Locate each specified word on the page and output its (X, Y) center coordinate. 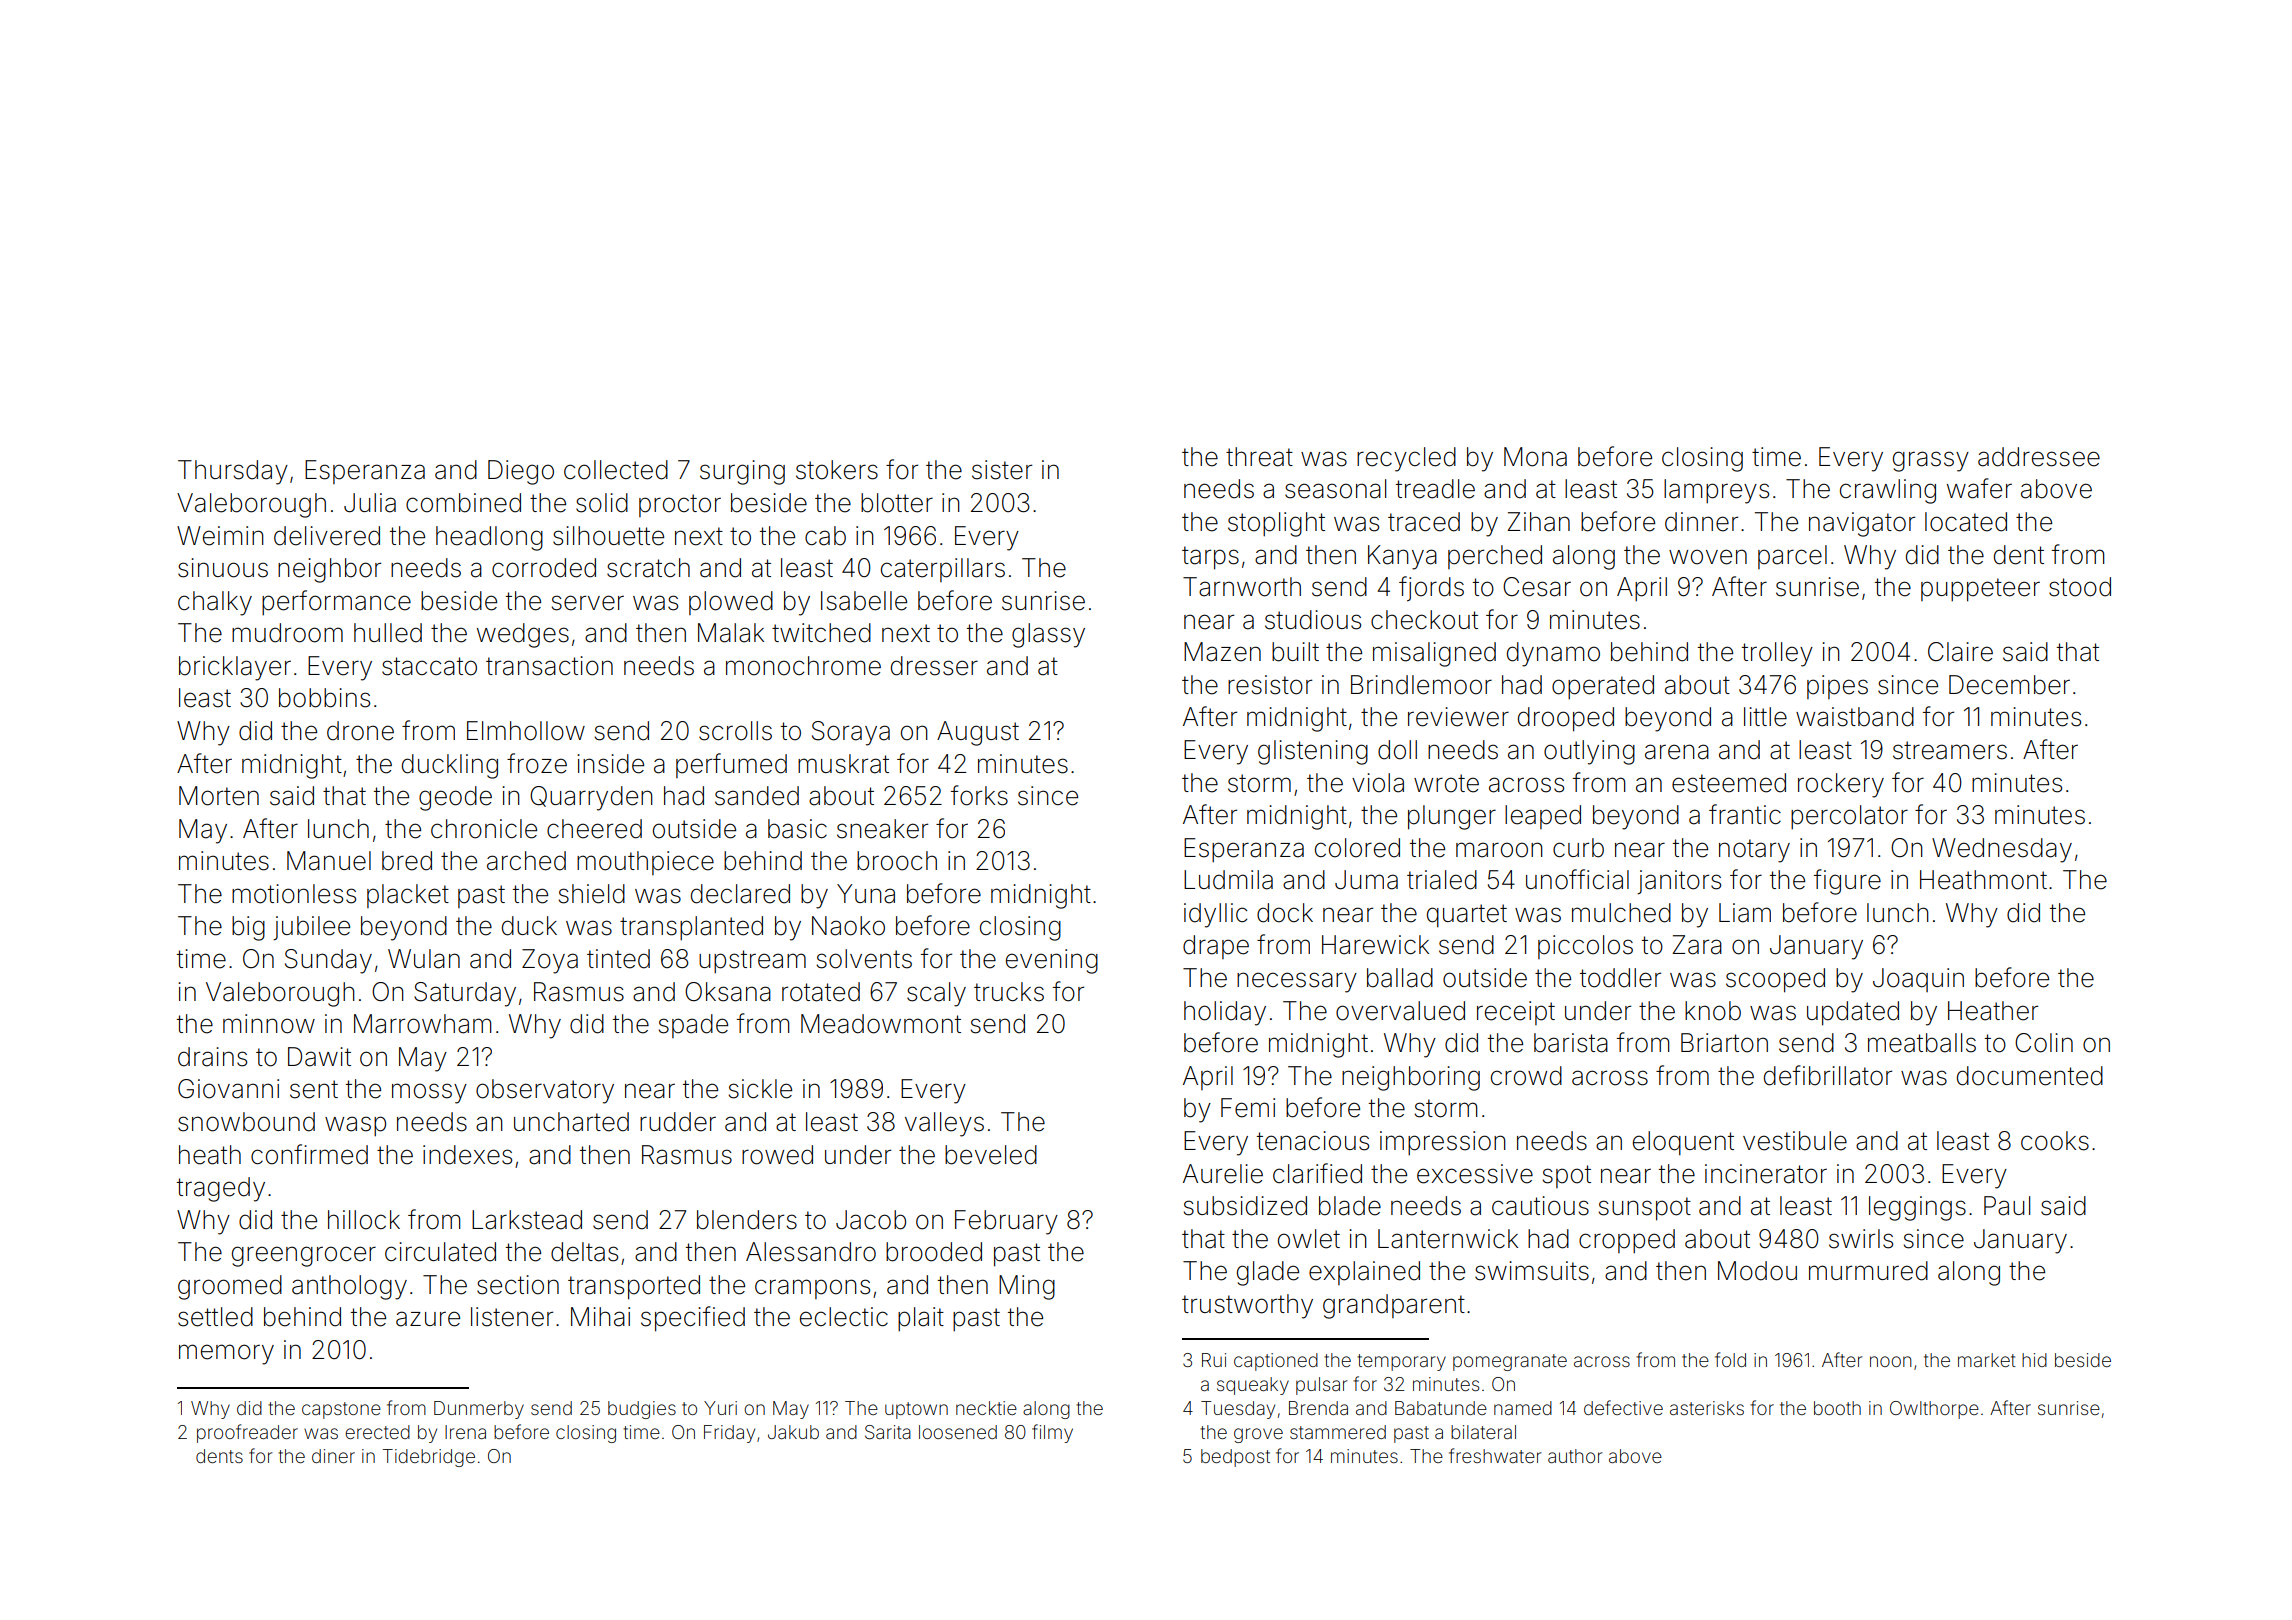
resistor (1270, 685)
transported (634, 1287)
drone (360, 731)
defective (1623, 1407)
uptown (916, 1410)
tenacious (1313, 1141)
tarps (1210, 558)
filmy (1052, 1433)
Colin (2044, 1043)
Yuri (720, 1408)
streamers (1950, 750)
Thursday (233, 472)
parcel (1792, 557)
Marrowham (422, 1024)
